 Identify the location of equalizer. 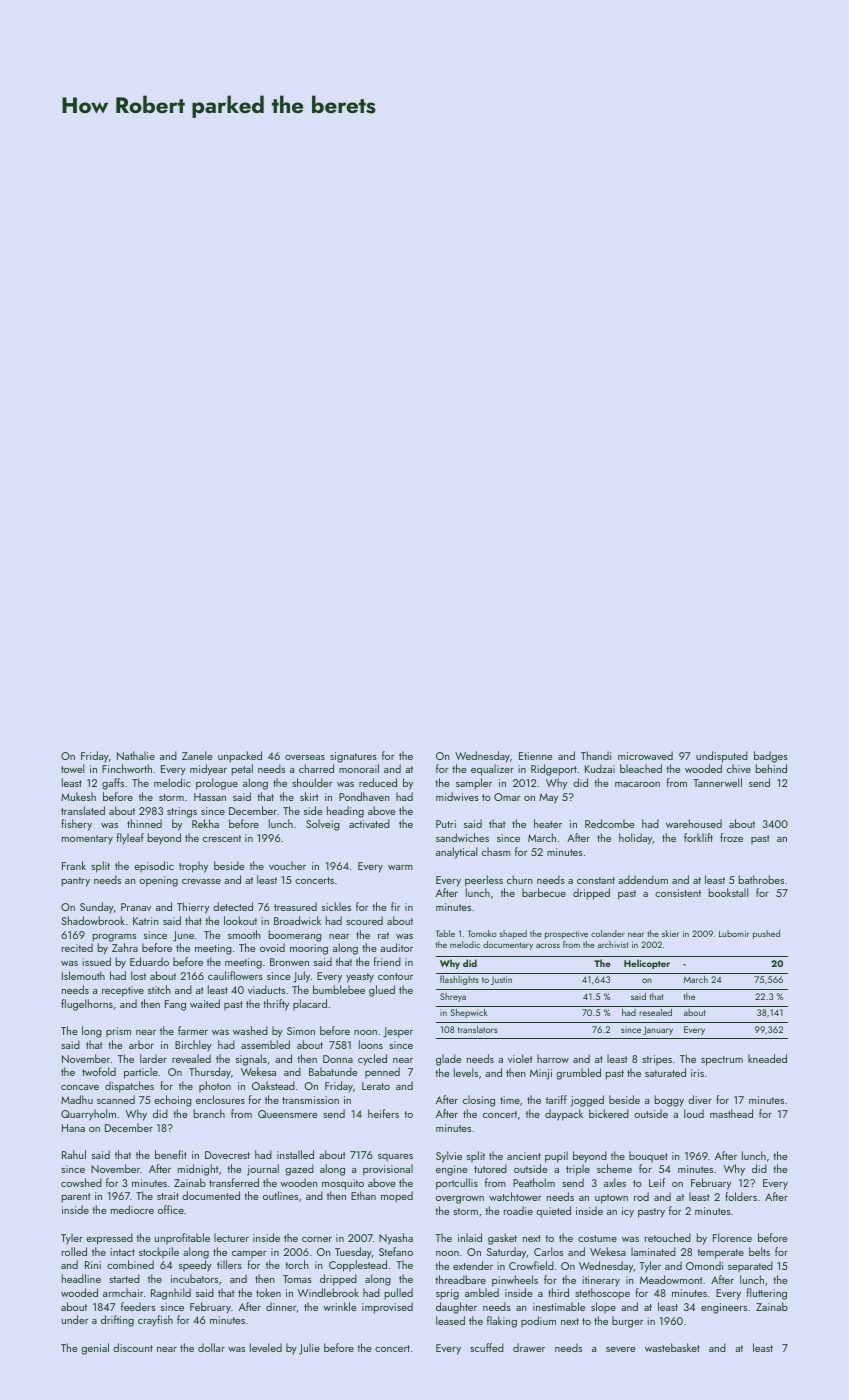
(492, 770).
